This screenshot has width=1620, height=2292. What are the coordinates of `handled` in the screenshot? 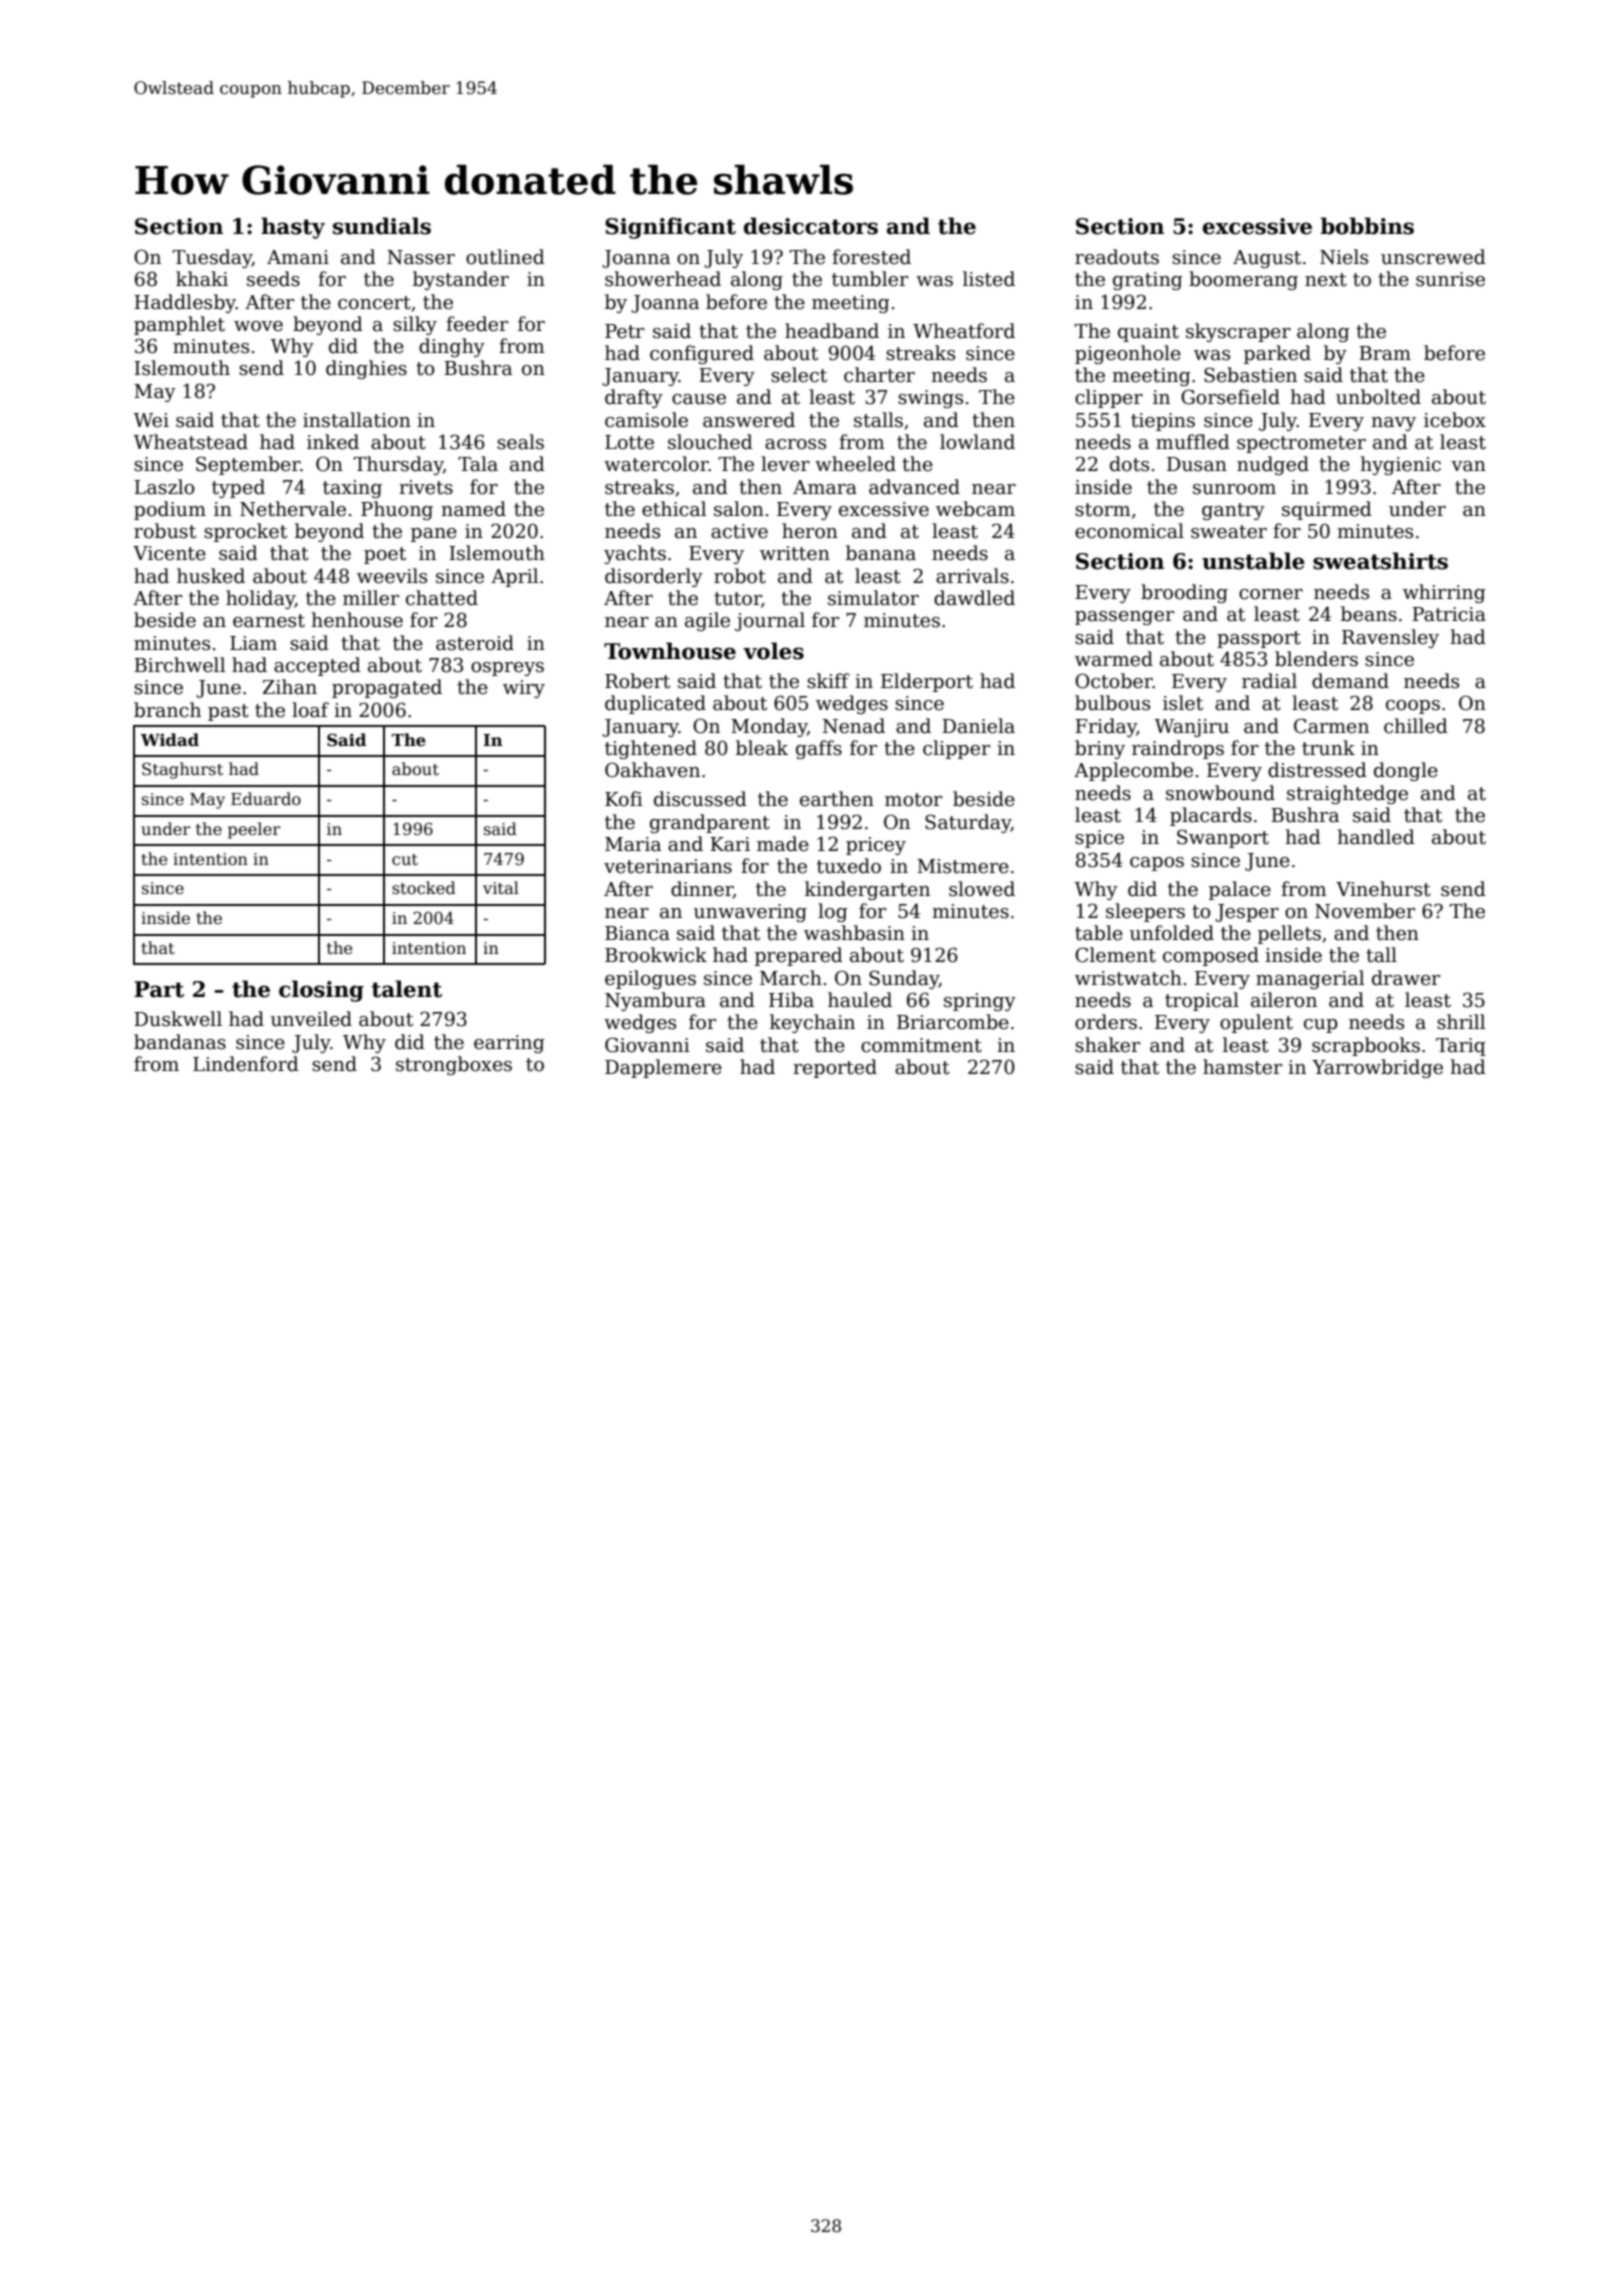 It's located at (1376, 837).
